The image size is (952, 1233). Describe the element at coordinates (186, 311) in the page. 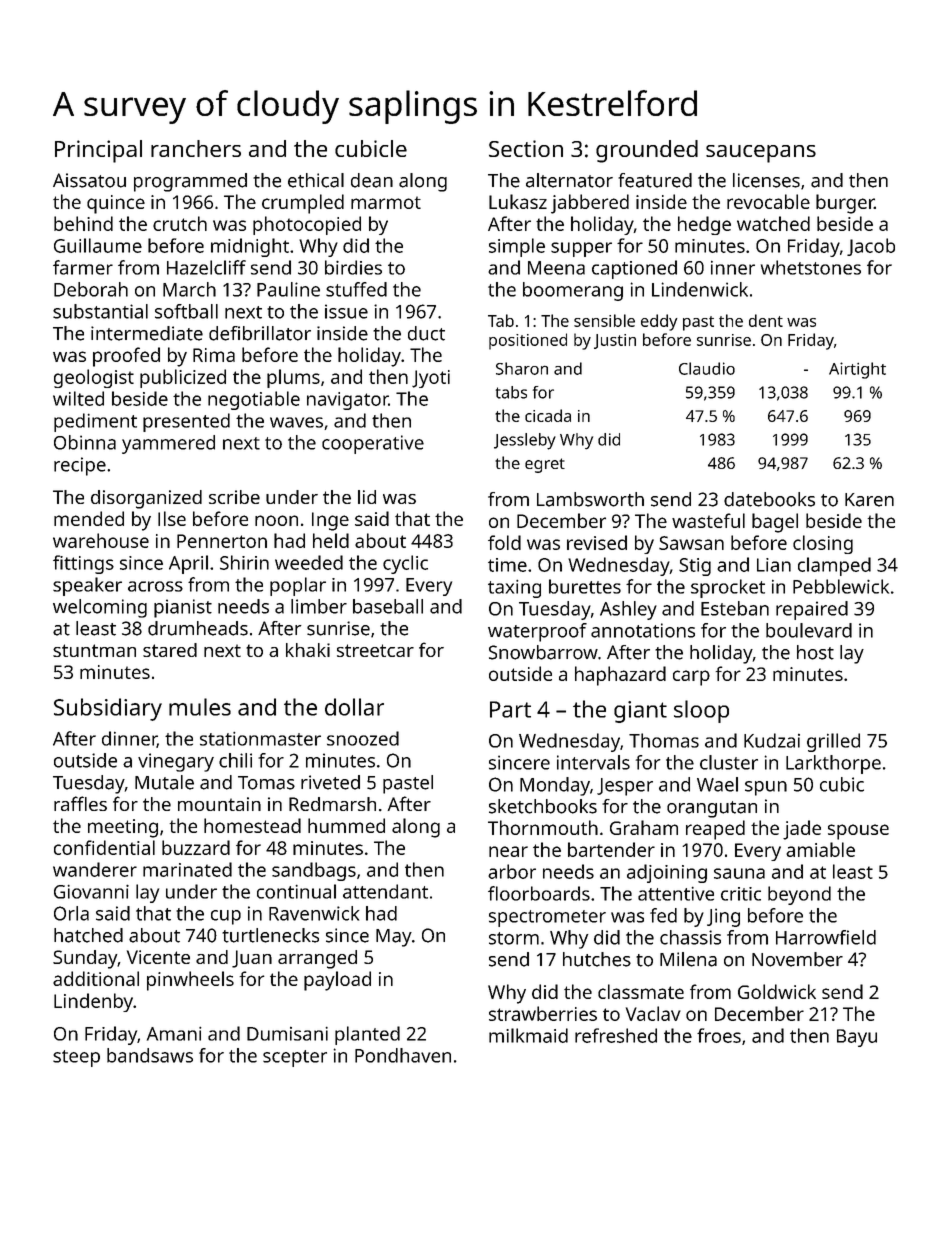

I see `softball` at that location.
